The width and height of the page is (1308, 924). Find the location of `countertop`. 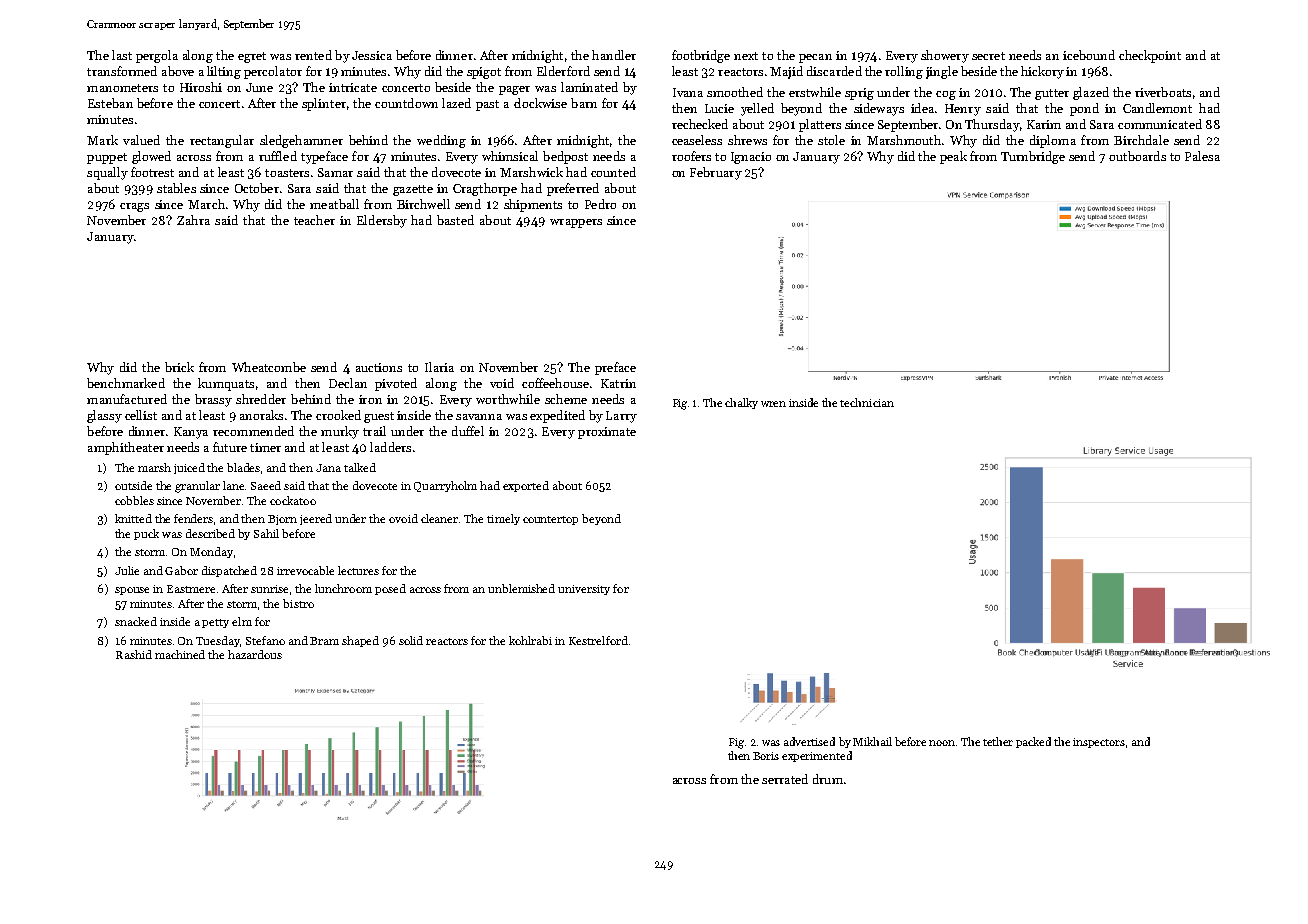

countertop is located at coordinates (550, 520).
